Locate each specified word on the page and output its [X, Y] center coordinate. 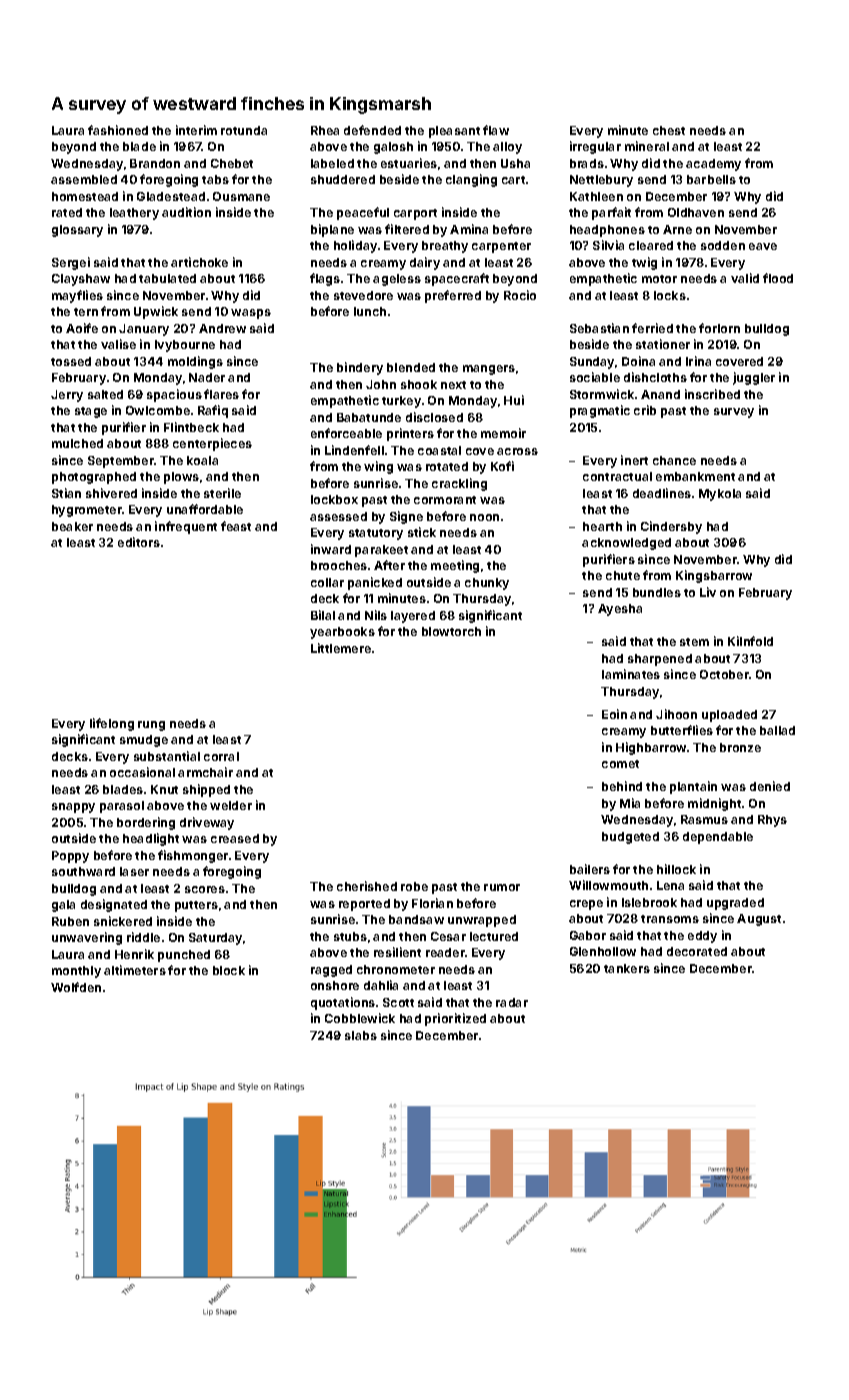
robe [414, 886]
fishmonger [193, 856]
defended [372, 130]
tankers [627, 968]
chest [669, 130]
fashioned [118, 130]
